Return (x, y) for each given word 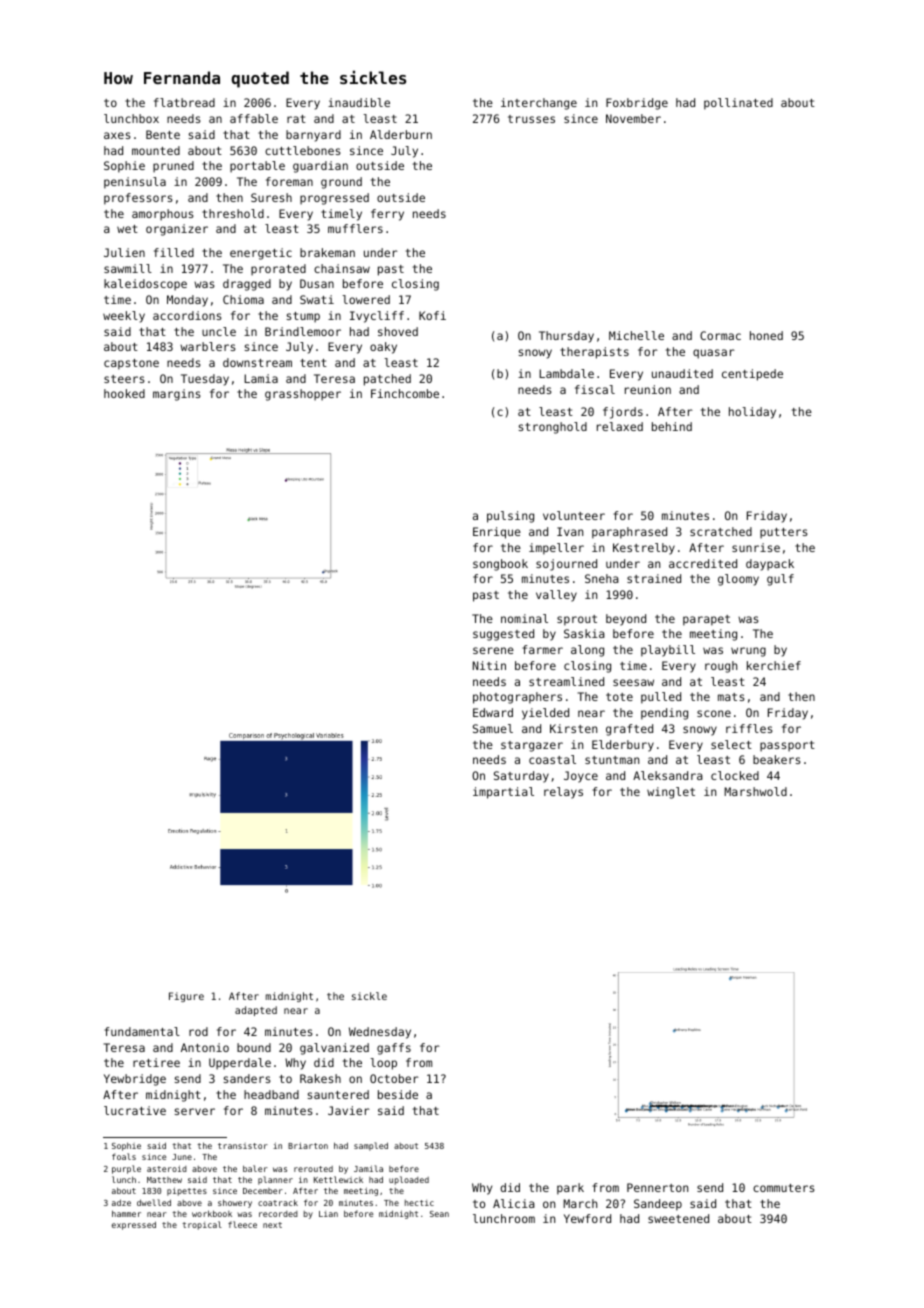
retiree (156, 1062)
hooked (124, 393)
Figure (186, 997)
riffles (749, 728)
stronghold (553, 428)
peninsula (135, 183)
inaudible (359, 102)
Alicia (514, 1203)
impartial (503, 793)
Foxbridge (637, 104)
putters (784, 533)
